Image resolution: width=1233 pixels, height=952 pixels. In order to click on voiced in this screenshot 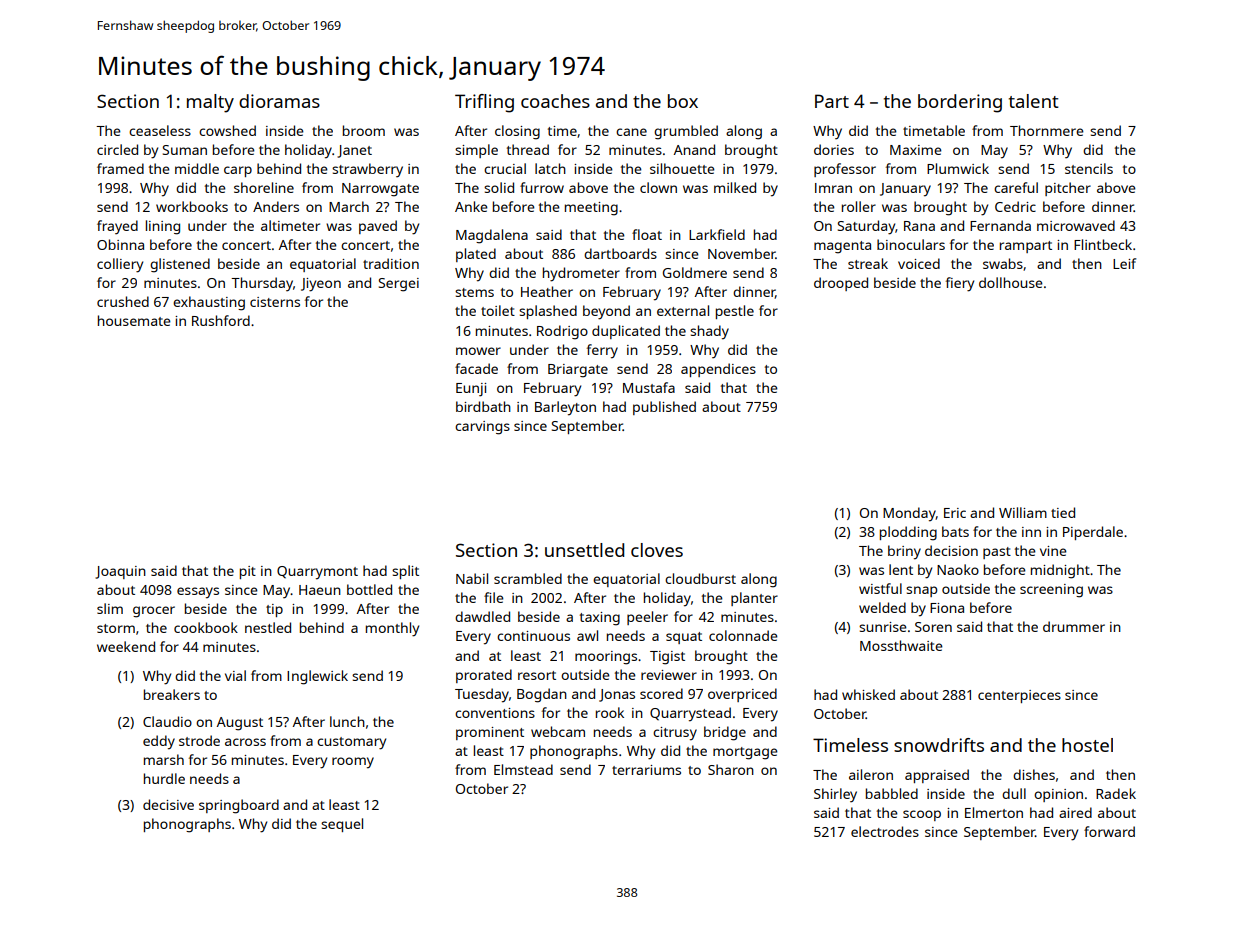, I will do `click(919, 263)`.
